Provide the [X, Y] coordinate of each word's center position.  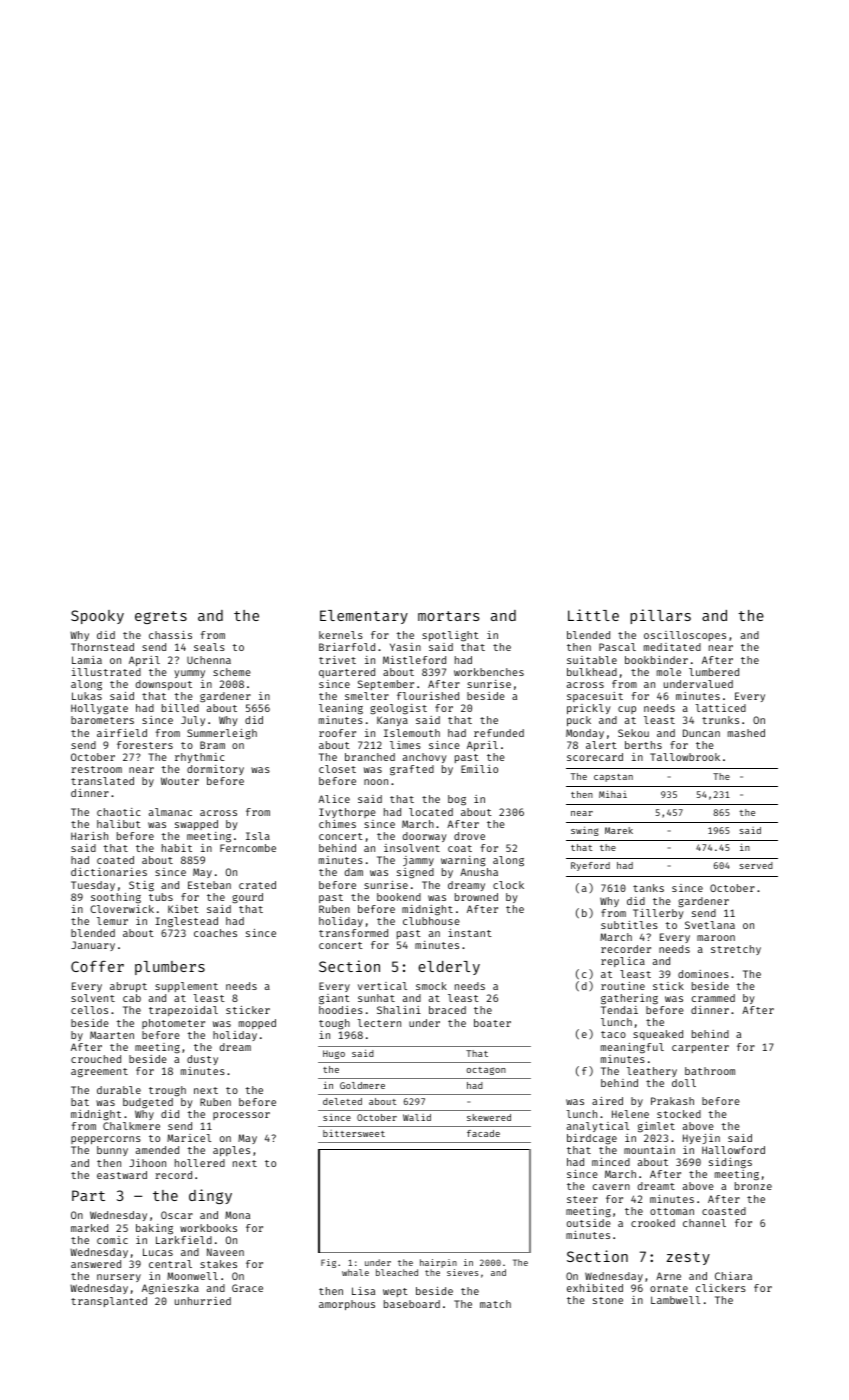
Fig [328, 1263]
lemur [112, 921]
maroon [716, 938]
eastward [122, 1175]
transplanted [109, 1302]
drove [469, 836]
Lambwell [675, 1300]
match [495, 1304]
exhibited [595, 1288]
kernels [341, 635]
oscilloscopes [685, 636]
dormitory [215, 770]
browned [476, 897]
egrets [161, 617]
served [756, 865]
